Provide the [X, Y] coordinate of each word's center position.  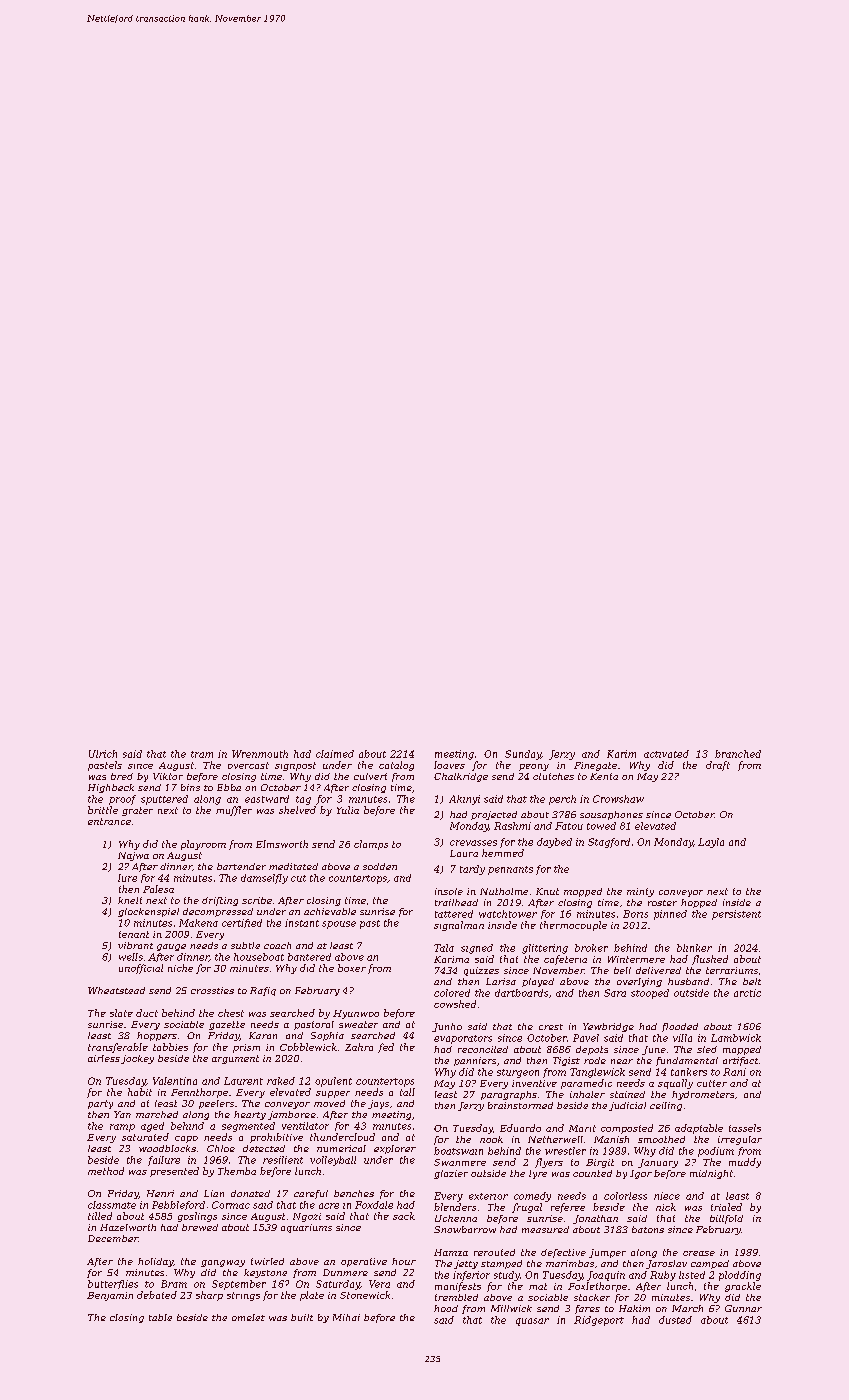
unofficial [141, 969]
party [100, 1104]
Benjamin [110, 1296]
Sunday [523, 755]
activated [666, 754]
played [538, 982]
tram [202, 754]
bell [622, 970]
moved [329, 1103]
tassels [745, 1128]
